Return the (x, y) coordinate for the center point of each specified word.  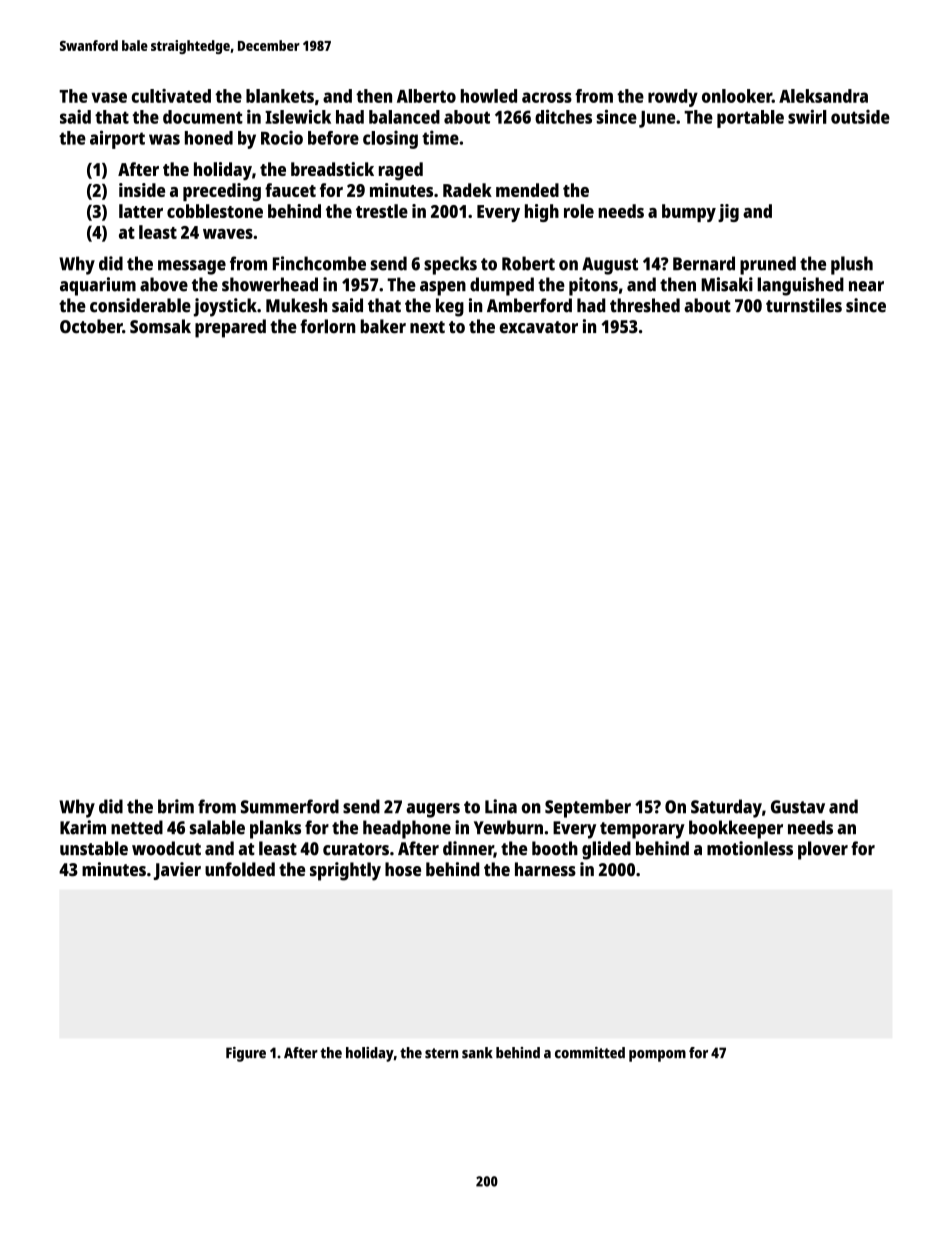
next (427, 327)
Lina (501, 806)
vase (109, 97)
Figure (246, 1054)
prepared (230, 328)
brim (176, 806)
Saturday (726, 808)
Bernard (704, 263)
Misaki (727, 284)
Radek (467, 190)
